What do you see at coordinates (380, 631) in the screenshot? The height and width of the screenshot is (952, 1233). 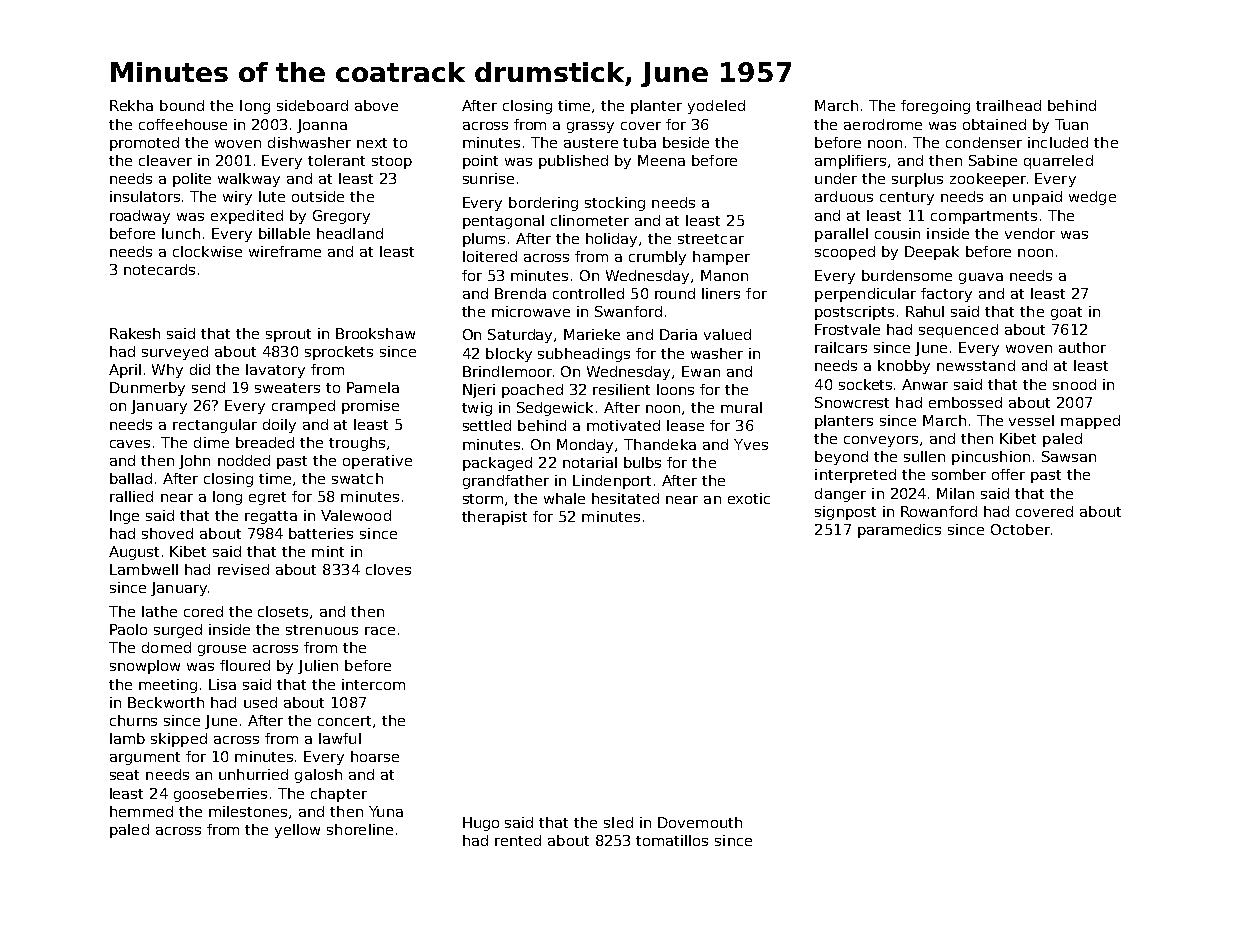 I see `race` at bounding box center [380, 631].
